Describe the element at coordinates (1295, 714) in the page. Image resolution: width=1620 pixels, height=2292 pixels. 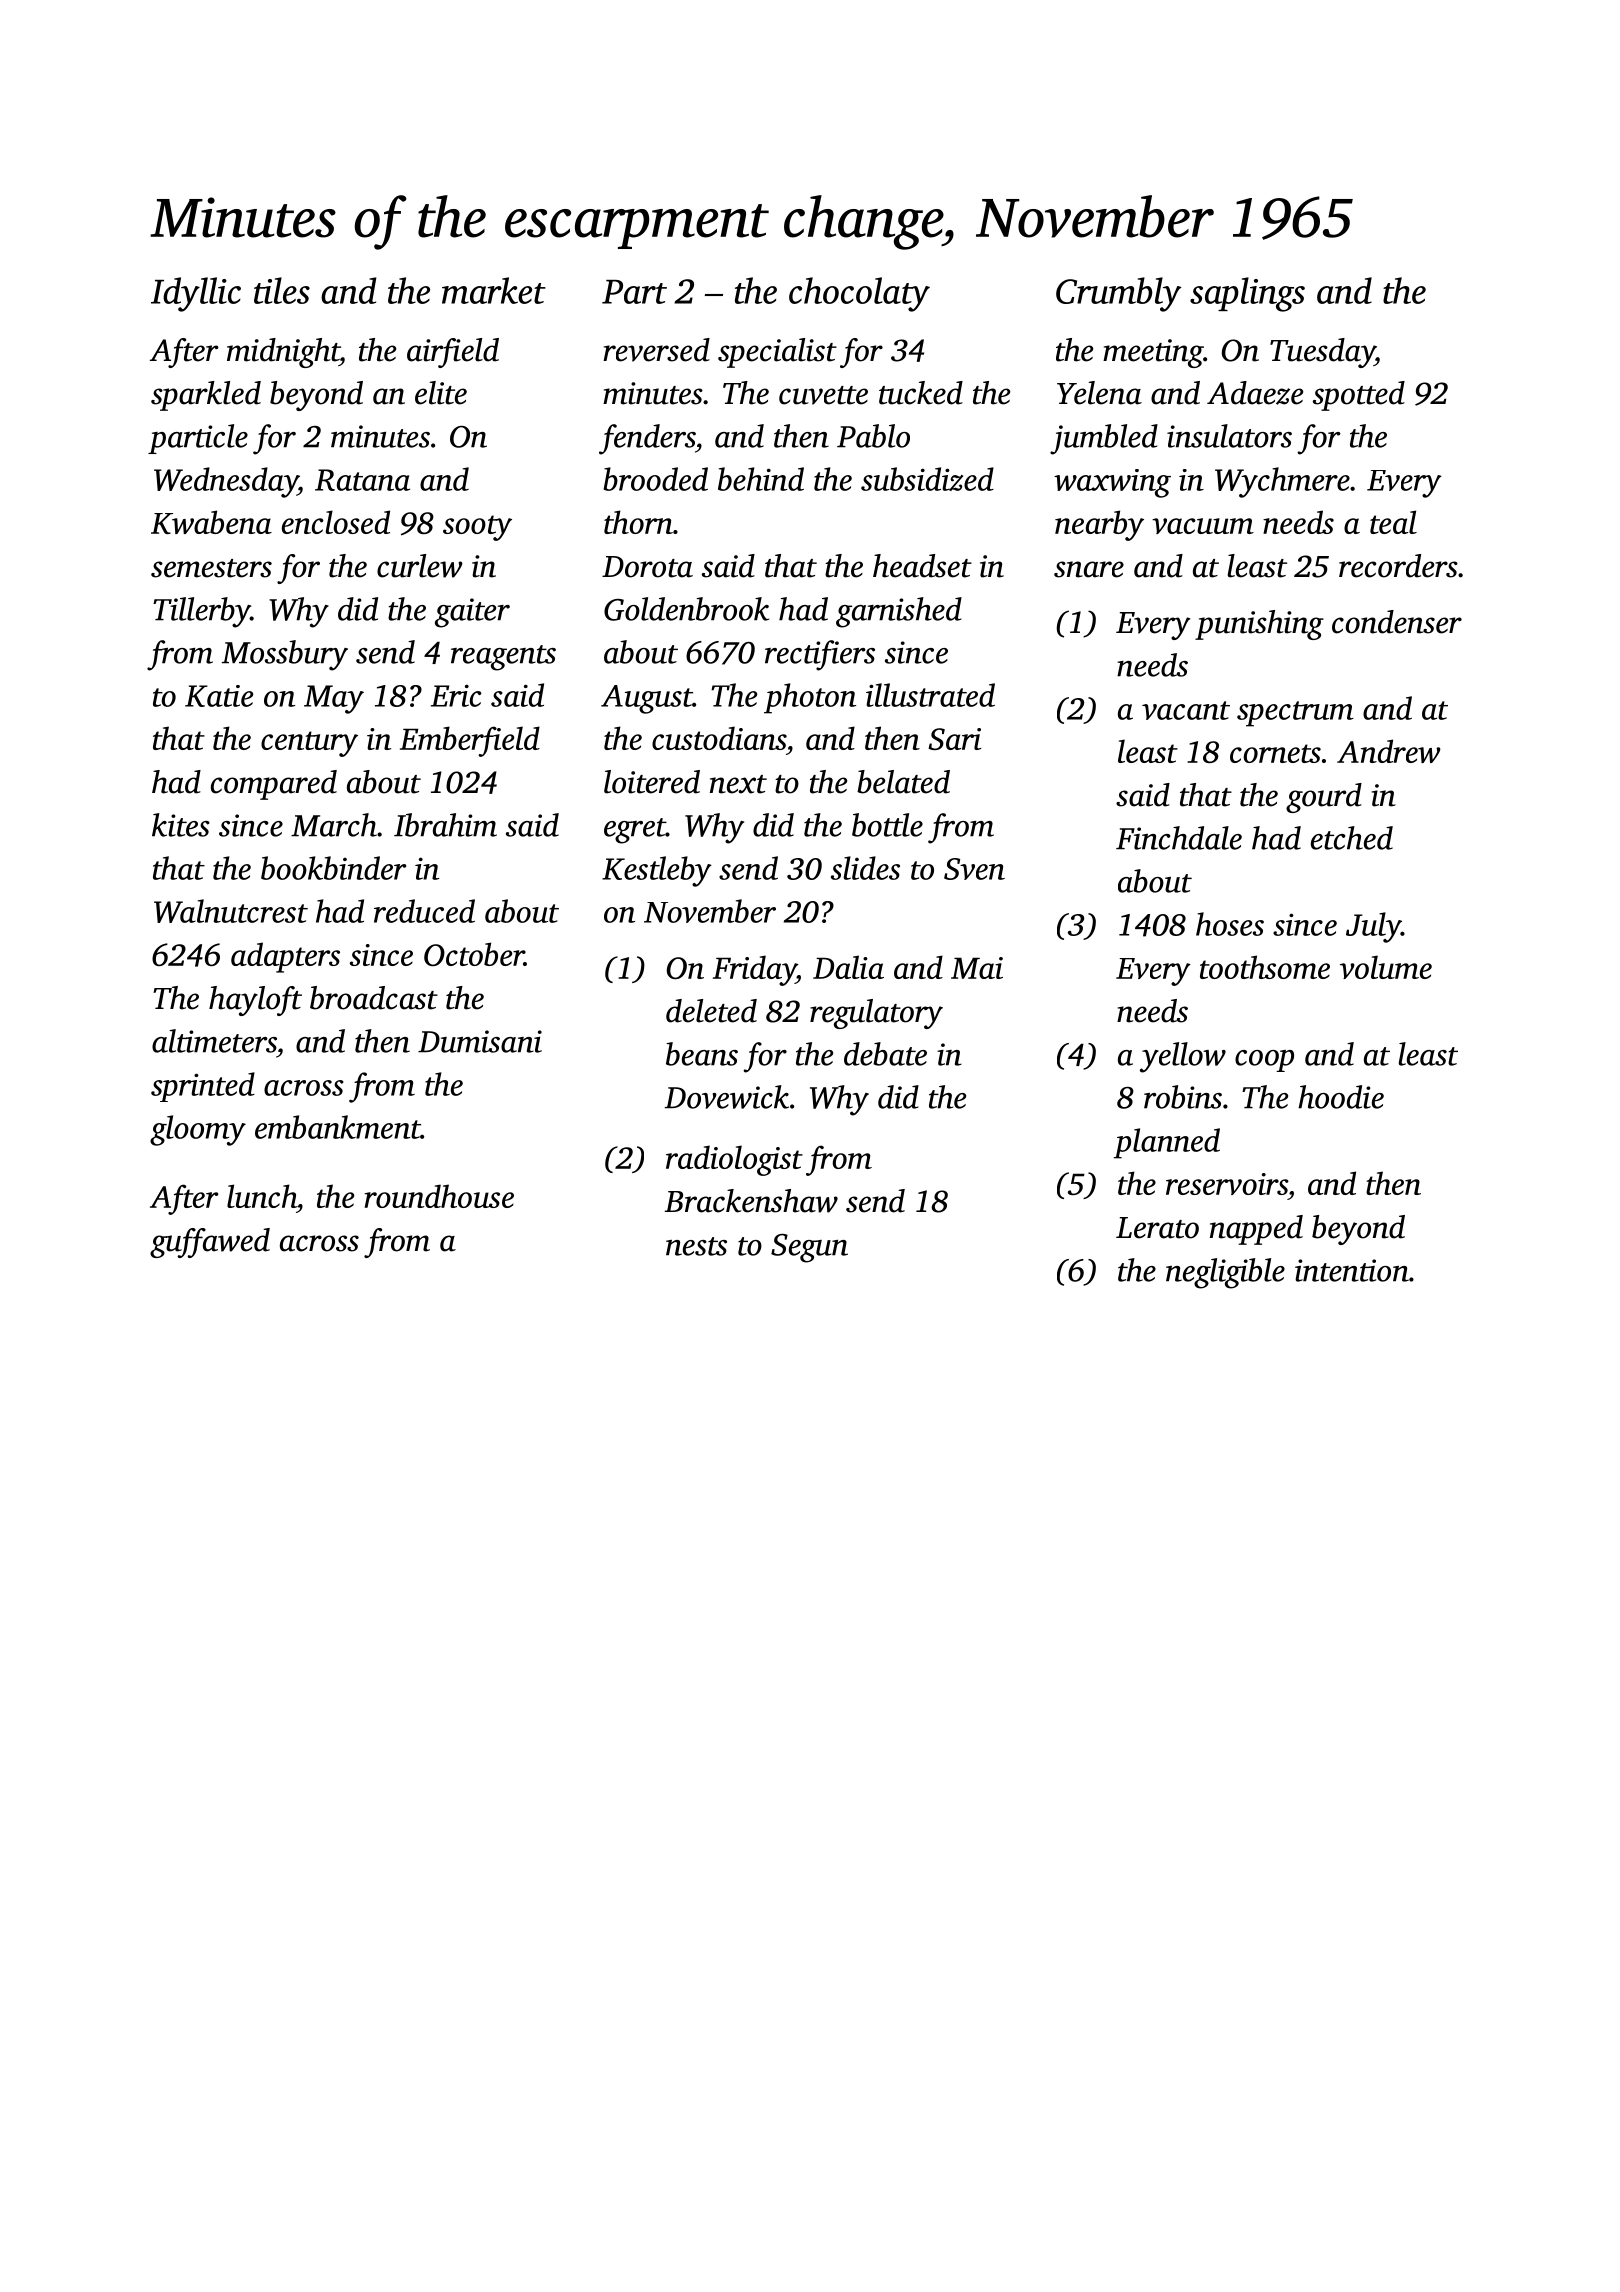
I see `spectrum` at that location.
